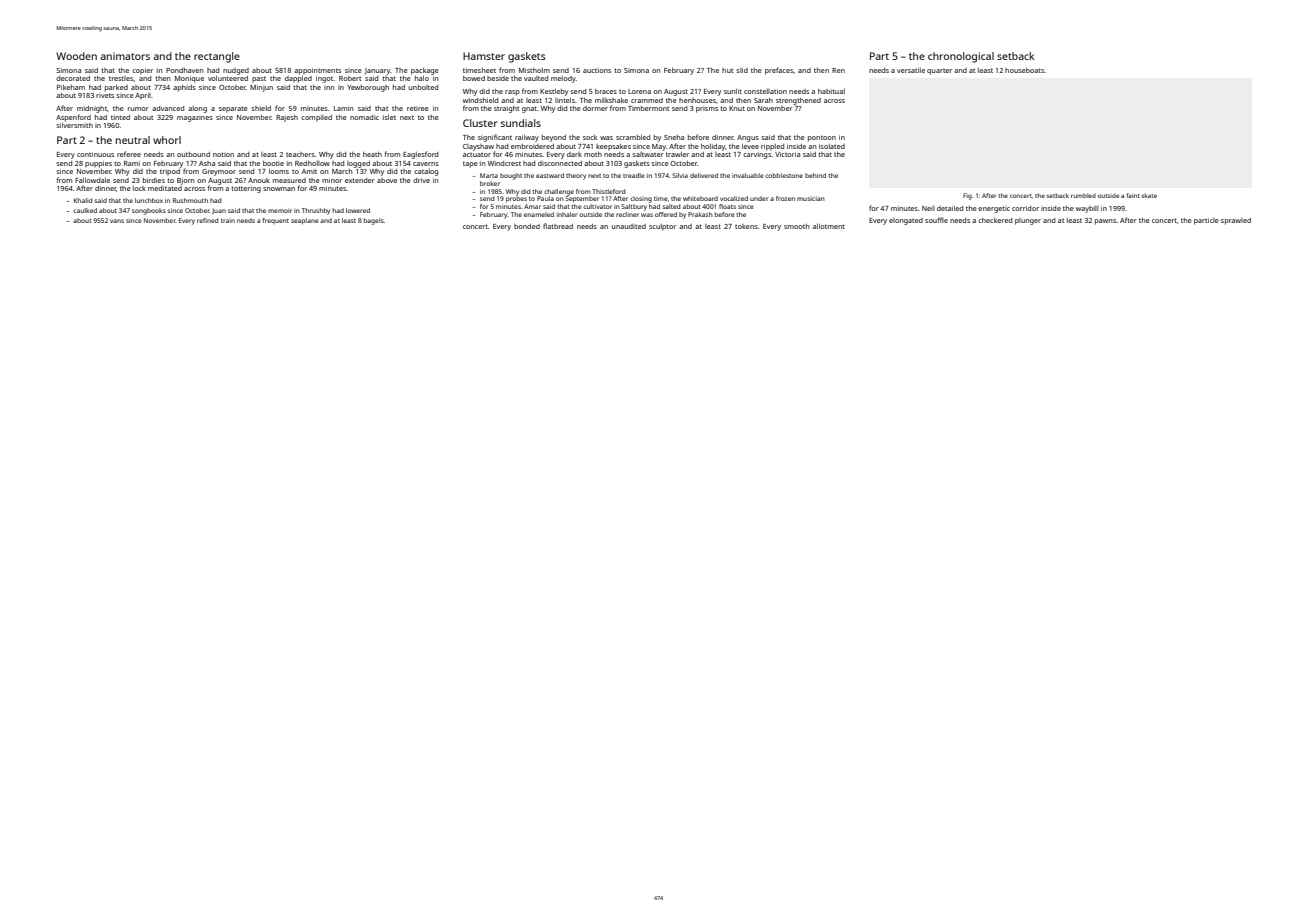 This screenshot has height=924, width=1308. Describe the element at coordinates (822, 138) in the screenshot. I see `pontoon` at that location.
